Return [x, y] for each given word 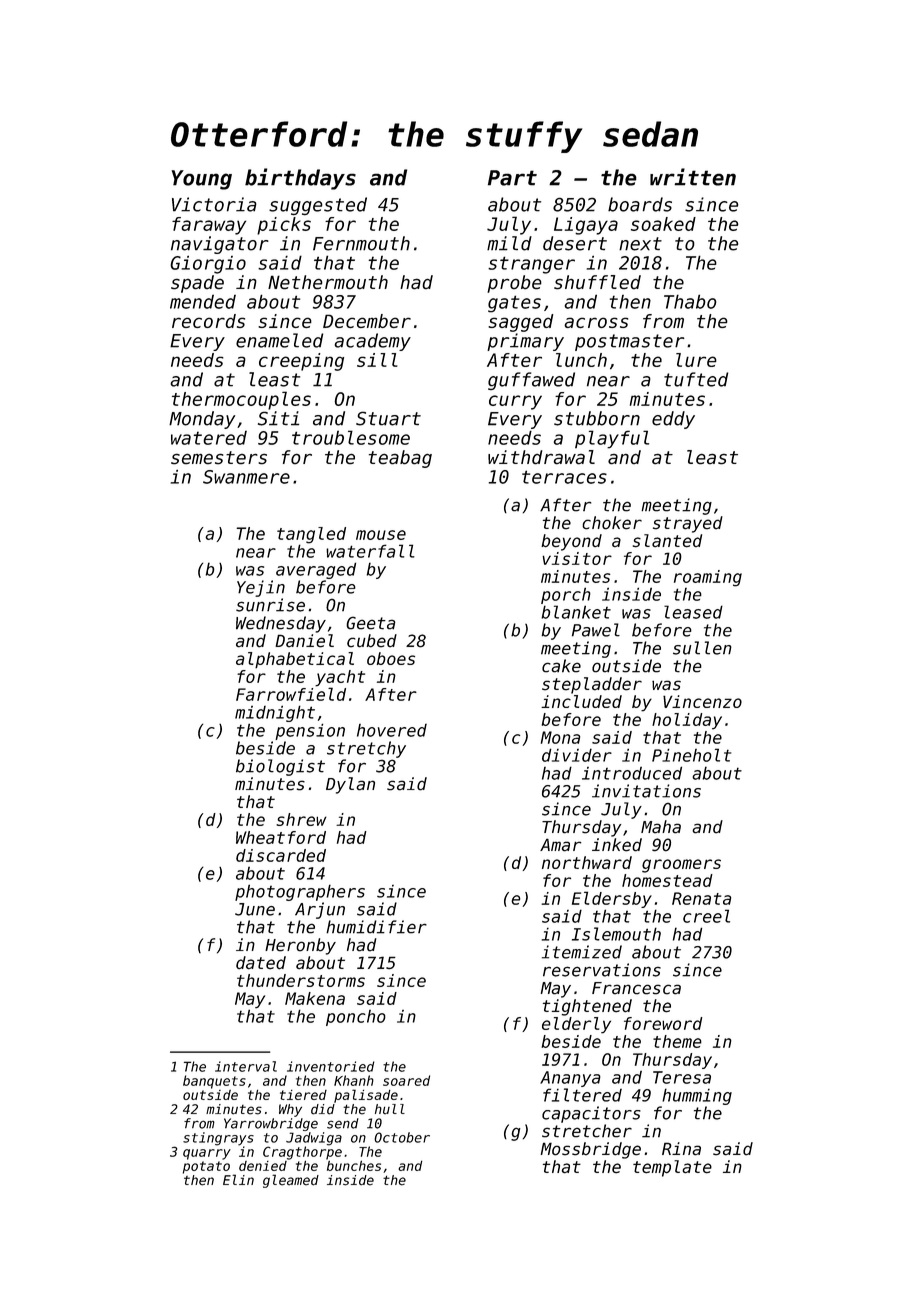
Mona [560, 737]
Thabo [690, 301]
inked [617, 845]
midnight [275, 713]
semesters [219, 458]
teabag [400, 459]
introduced [632, 773]
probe [514, 284]
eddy [673, 420]
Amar [560, 845]
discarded [281, 855]
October [402, 1137]
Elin [238, 1179]
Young [201, 180]
